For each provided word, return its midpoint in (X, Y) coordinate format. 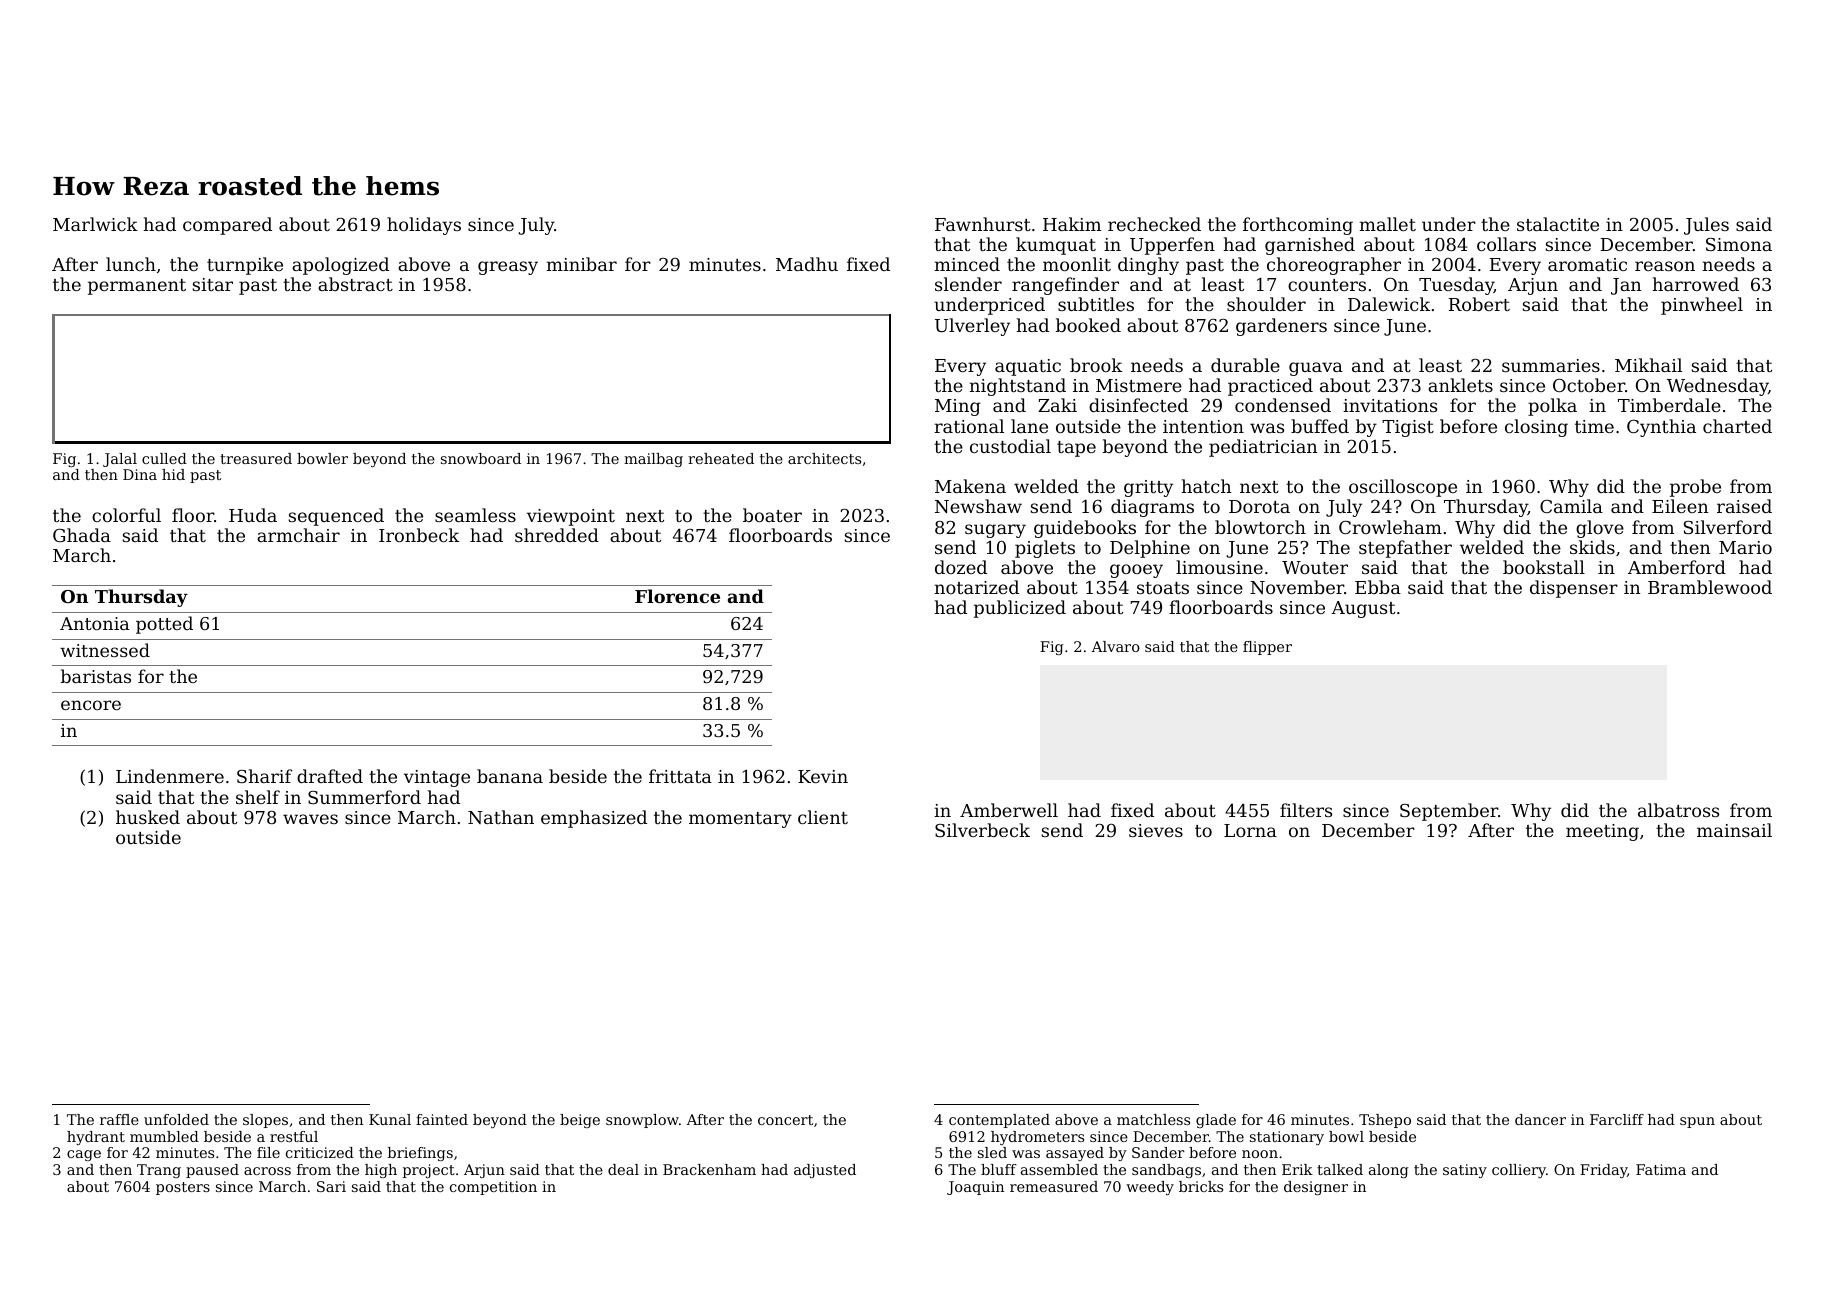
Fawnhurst (983, 224)
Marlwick (95, 224)
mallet (1388, 224)
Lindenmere (170, 776)
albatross (1678, 810)
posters (183, 1188)
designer (1316, 1188)
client (823, 817)
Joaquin (975, 1188)
